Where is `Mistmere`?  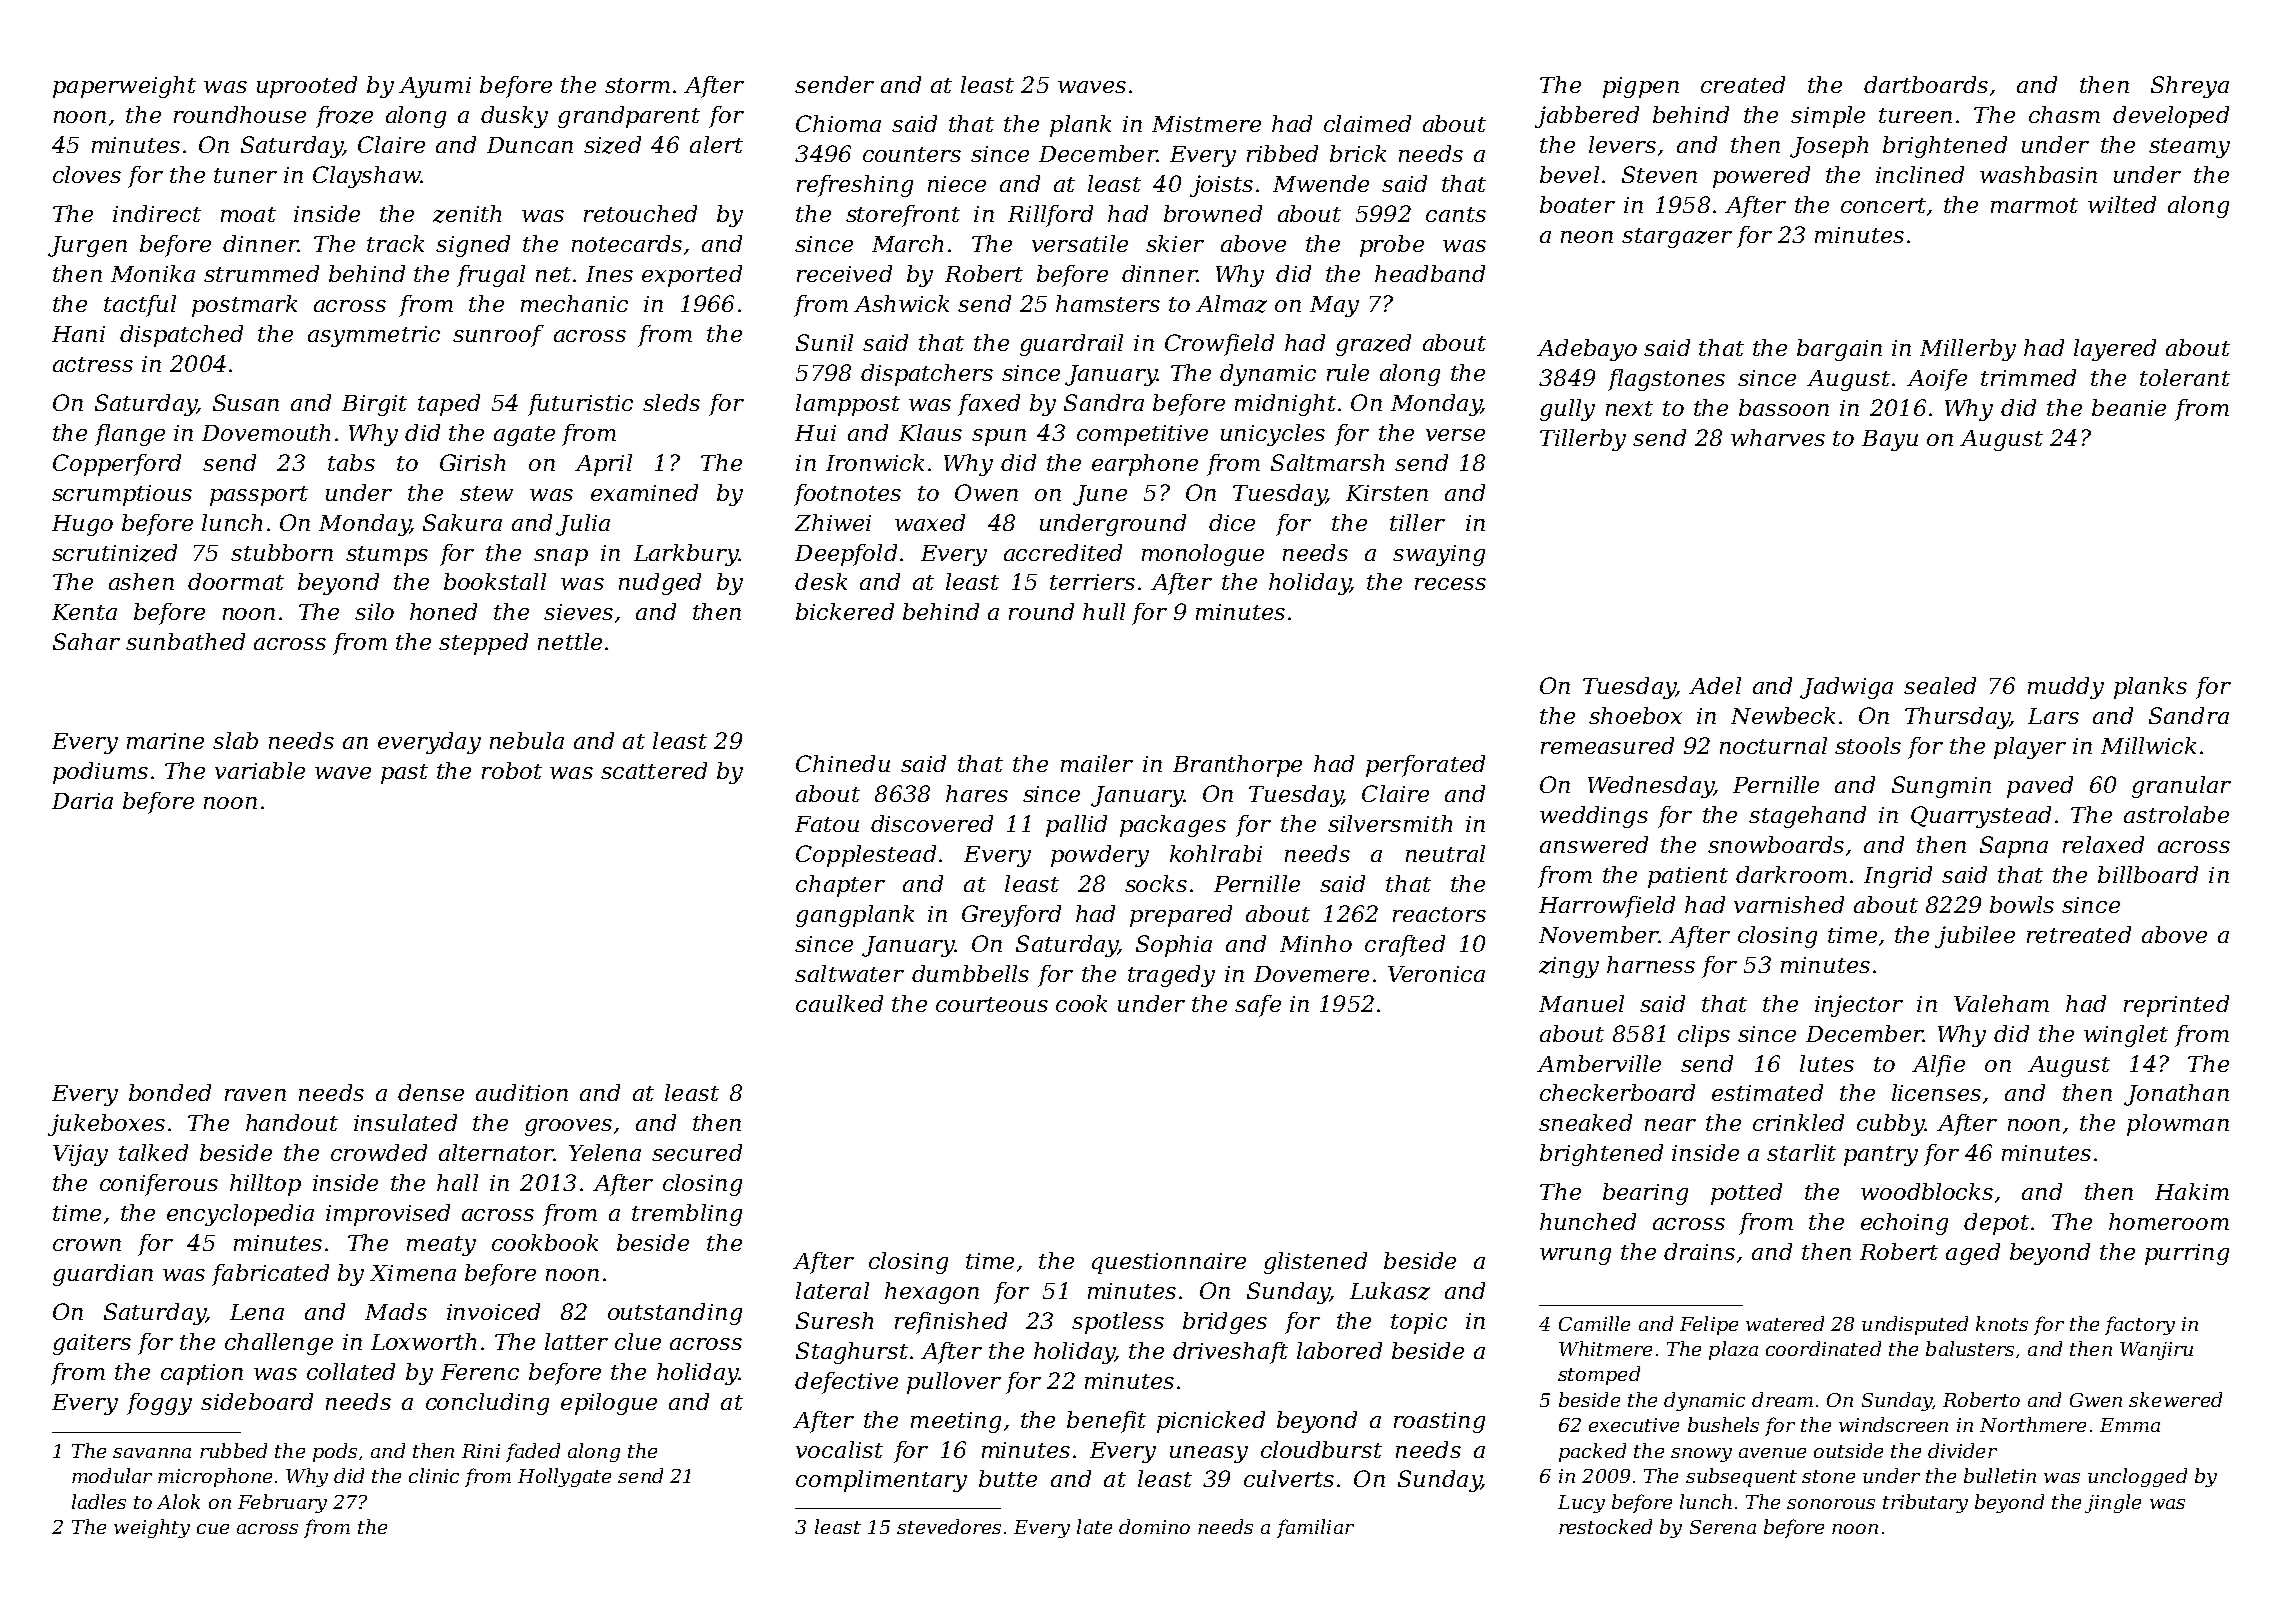 Mistmere is located at coordinates (1206, 124).
